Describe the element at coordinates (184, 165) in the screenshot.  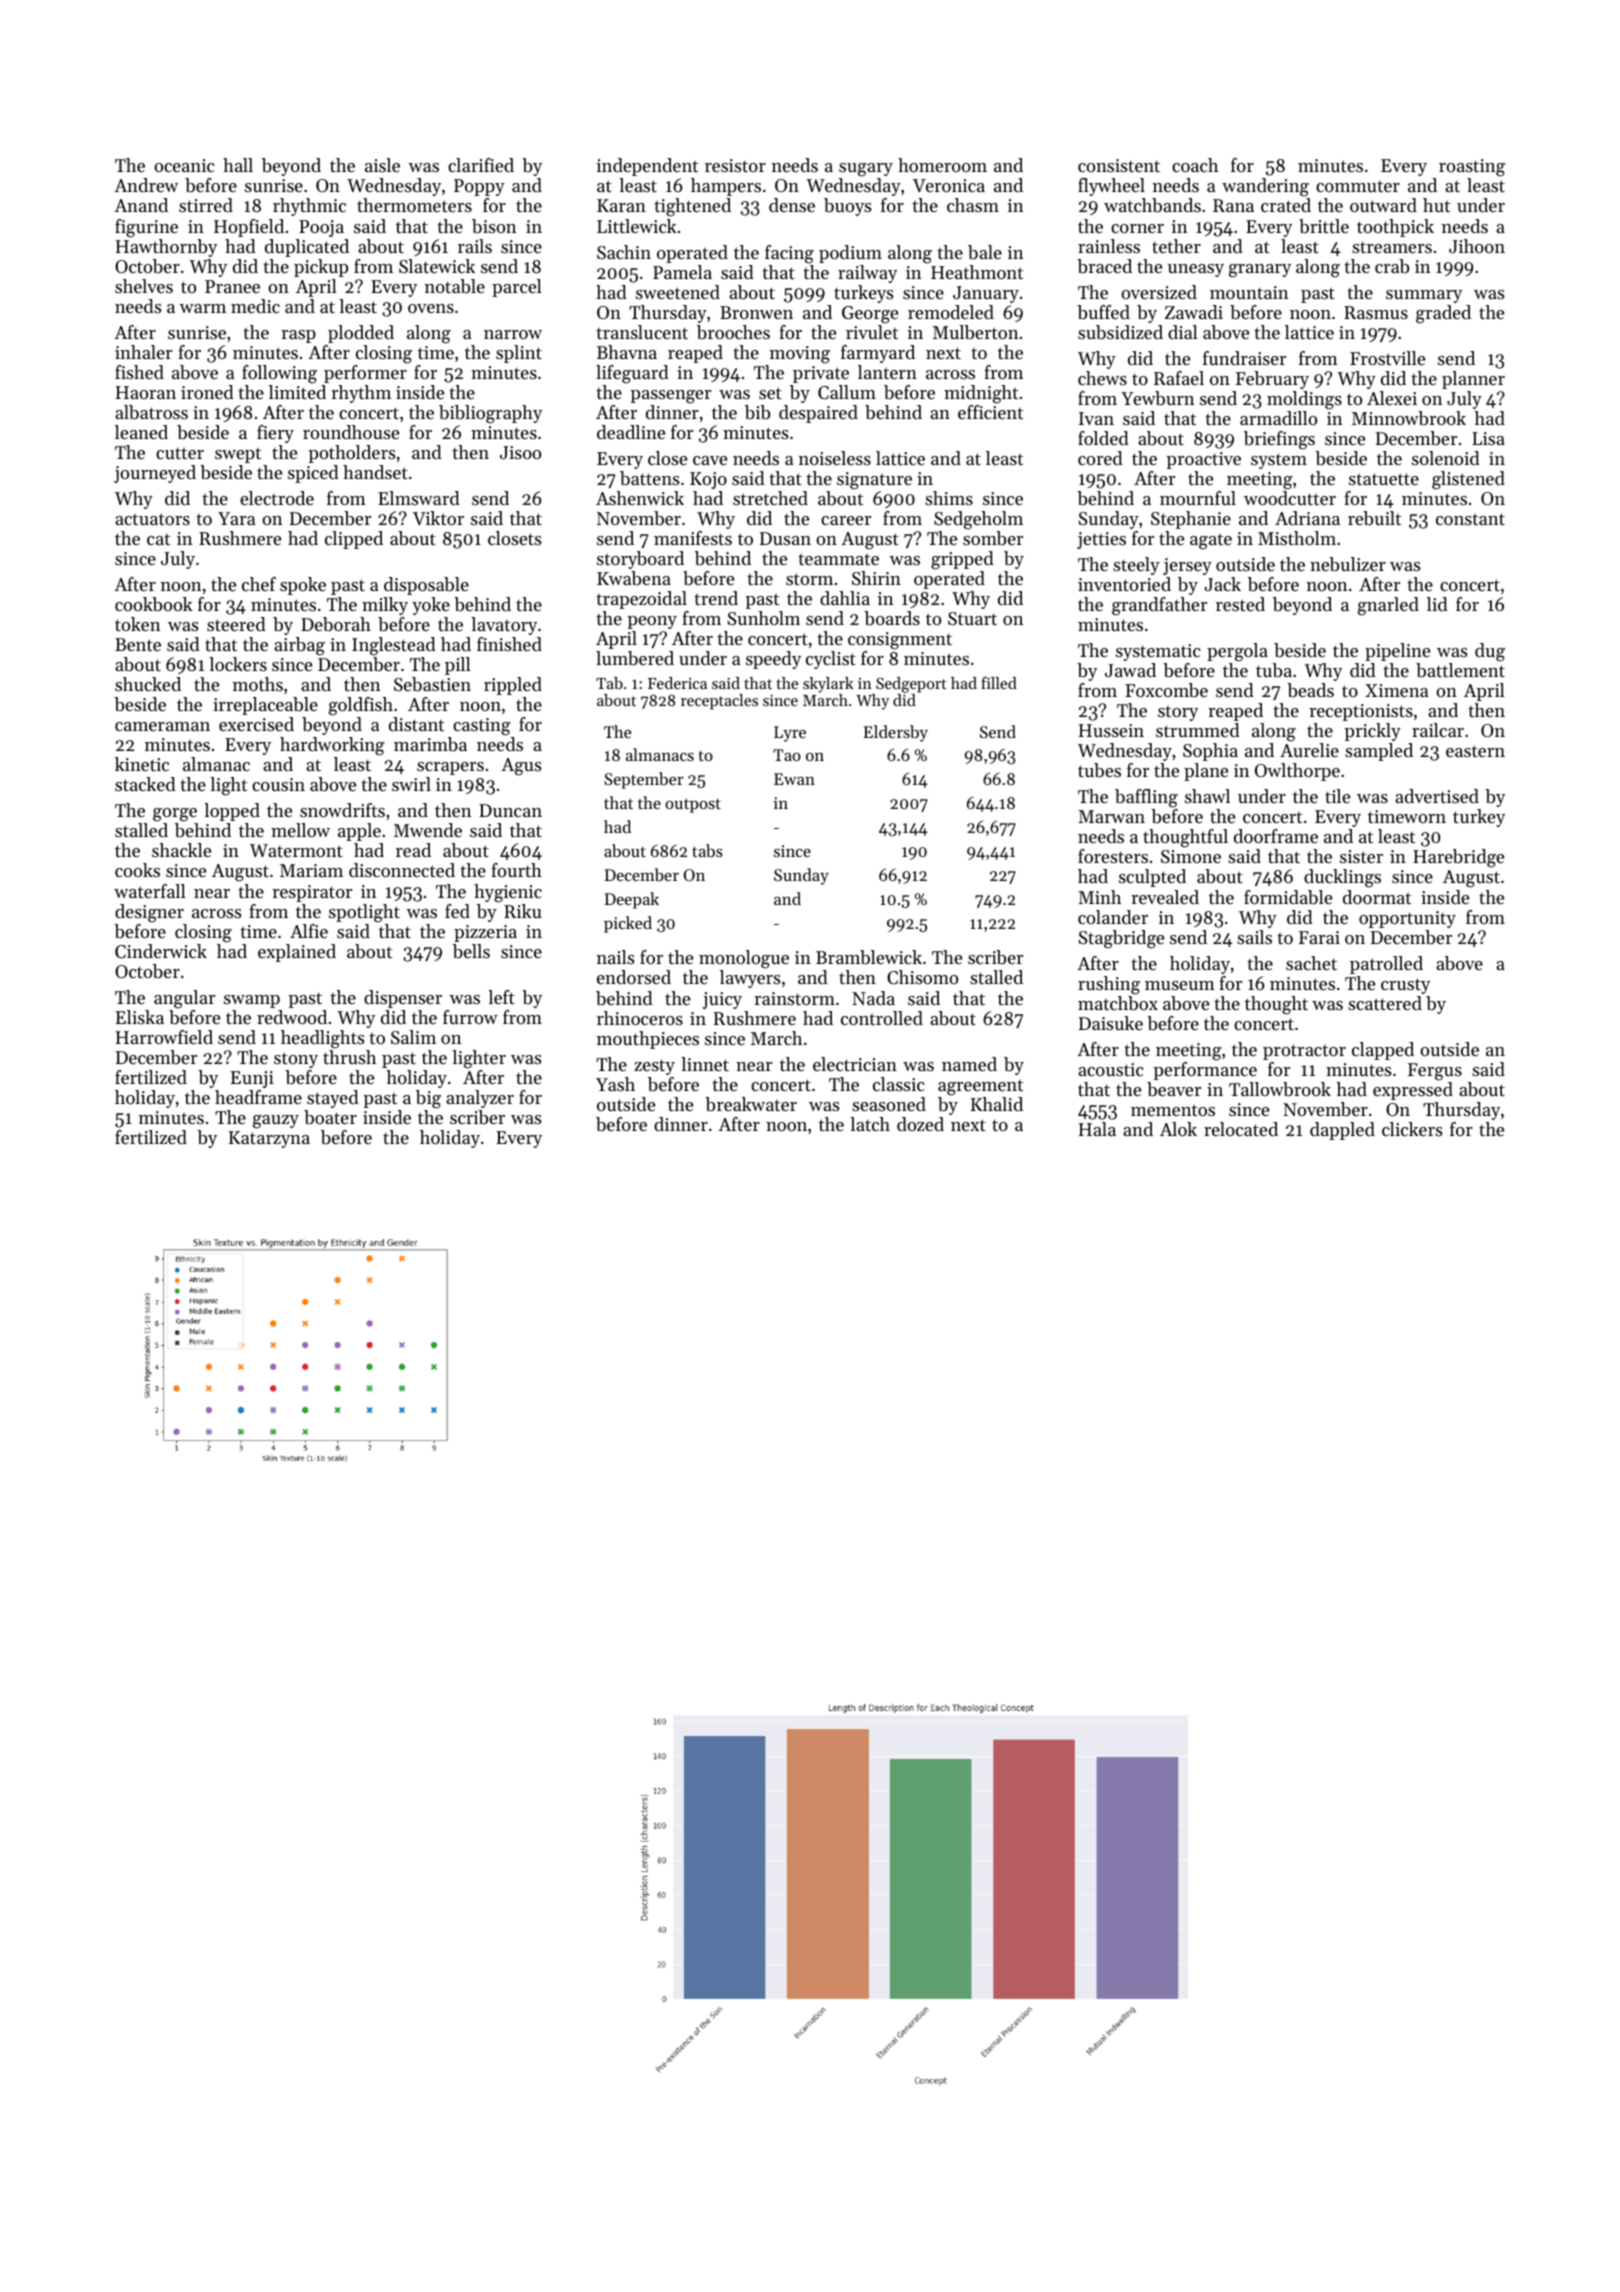
I see `oceanic` at that location.
